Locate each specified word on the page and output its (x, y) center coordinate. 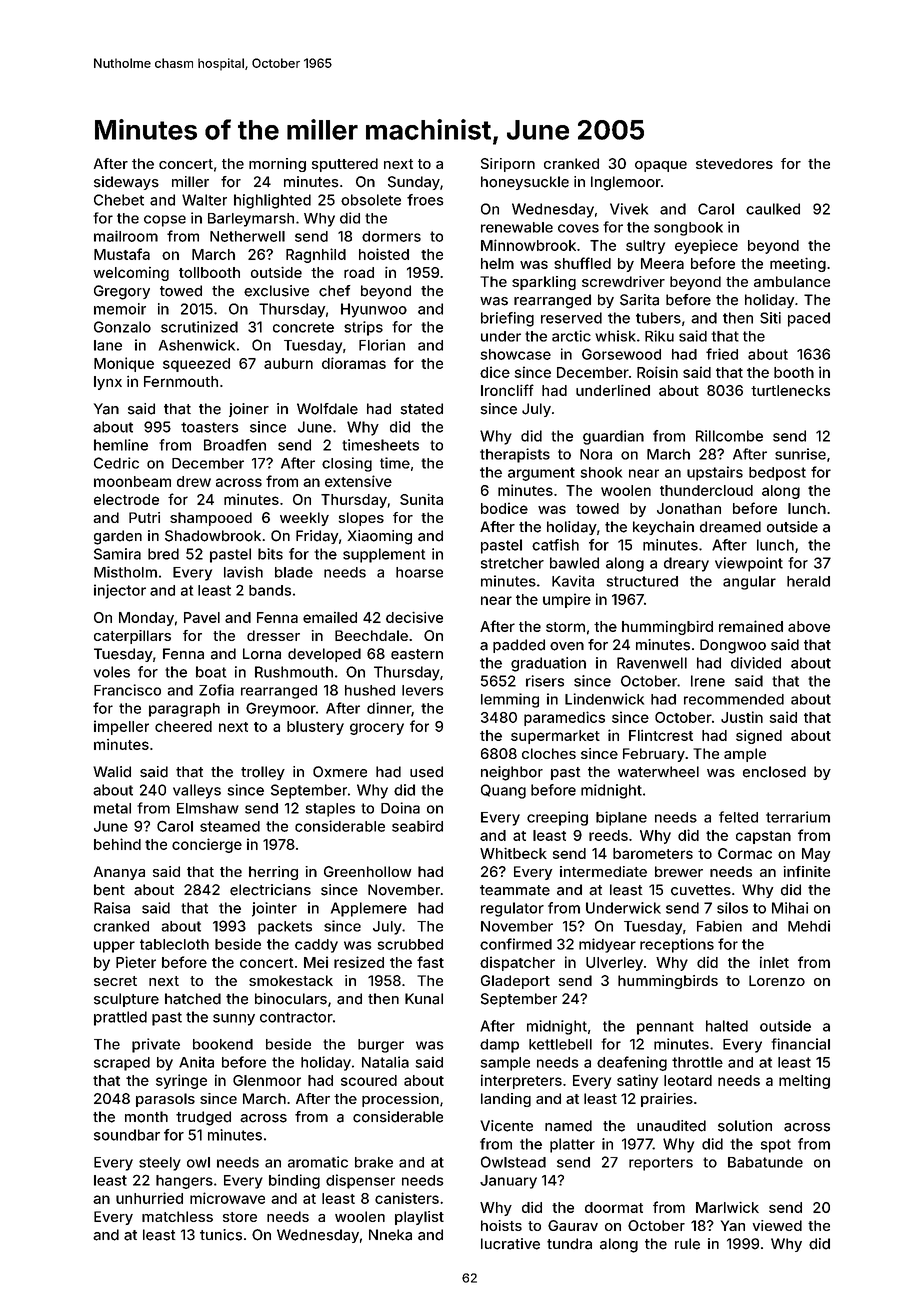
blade (294, 572)
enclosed (774, 772)
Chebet (119, 200)
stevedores (734, 163)
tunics (221, 1235)
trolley (263, 773)
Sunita (421, 499)
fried (722, 354)
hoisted (384, 254)
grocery (377, 729)
